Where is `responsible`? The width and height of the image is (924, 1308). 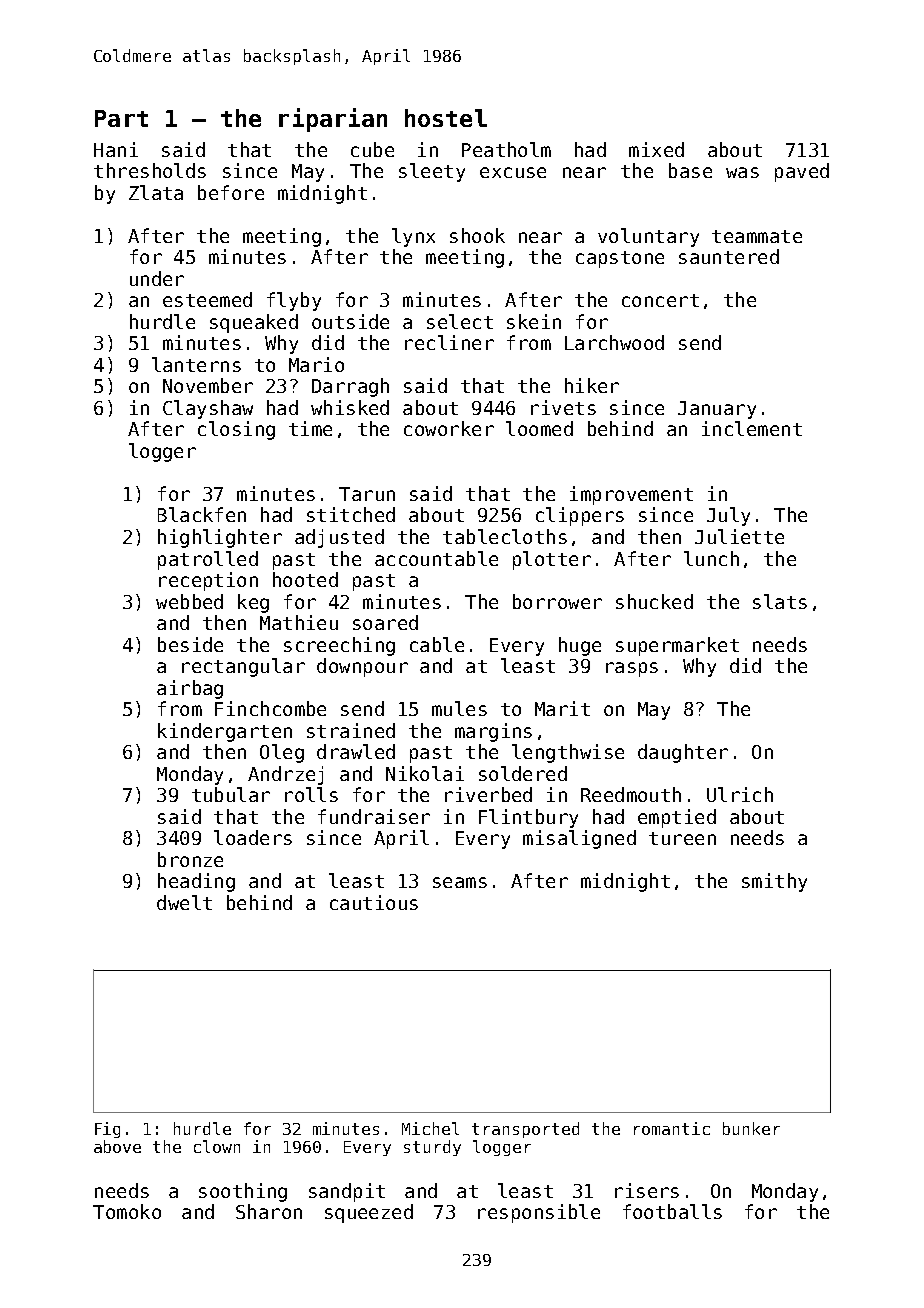
responsible is located at coordinates (539, 1213).
